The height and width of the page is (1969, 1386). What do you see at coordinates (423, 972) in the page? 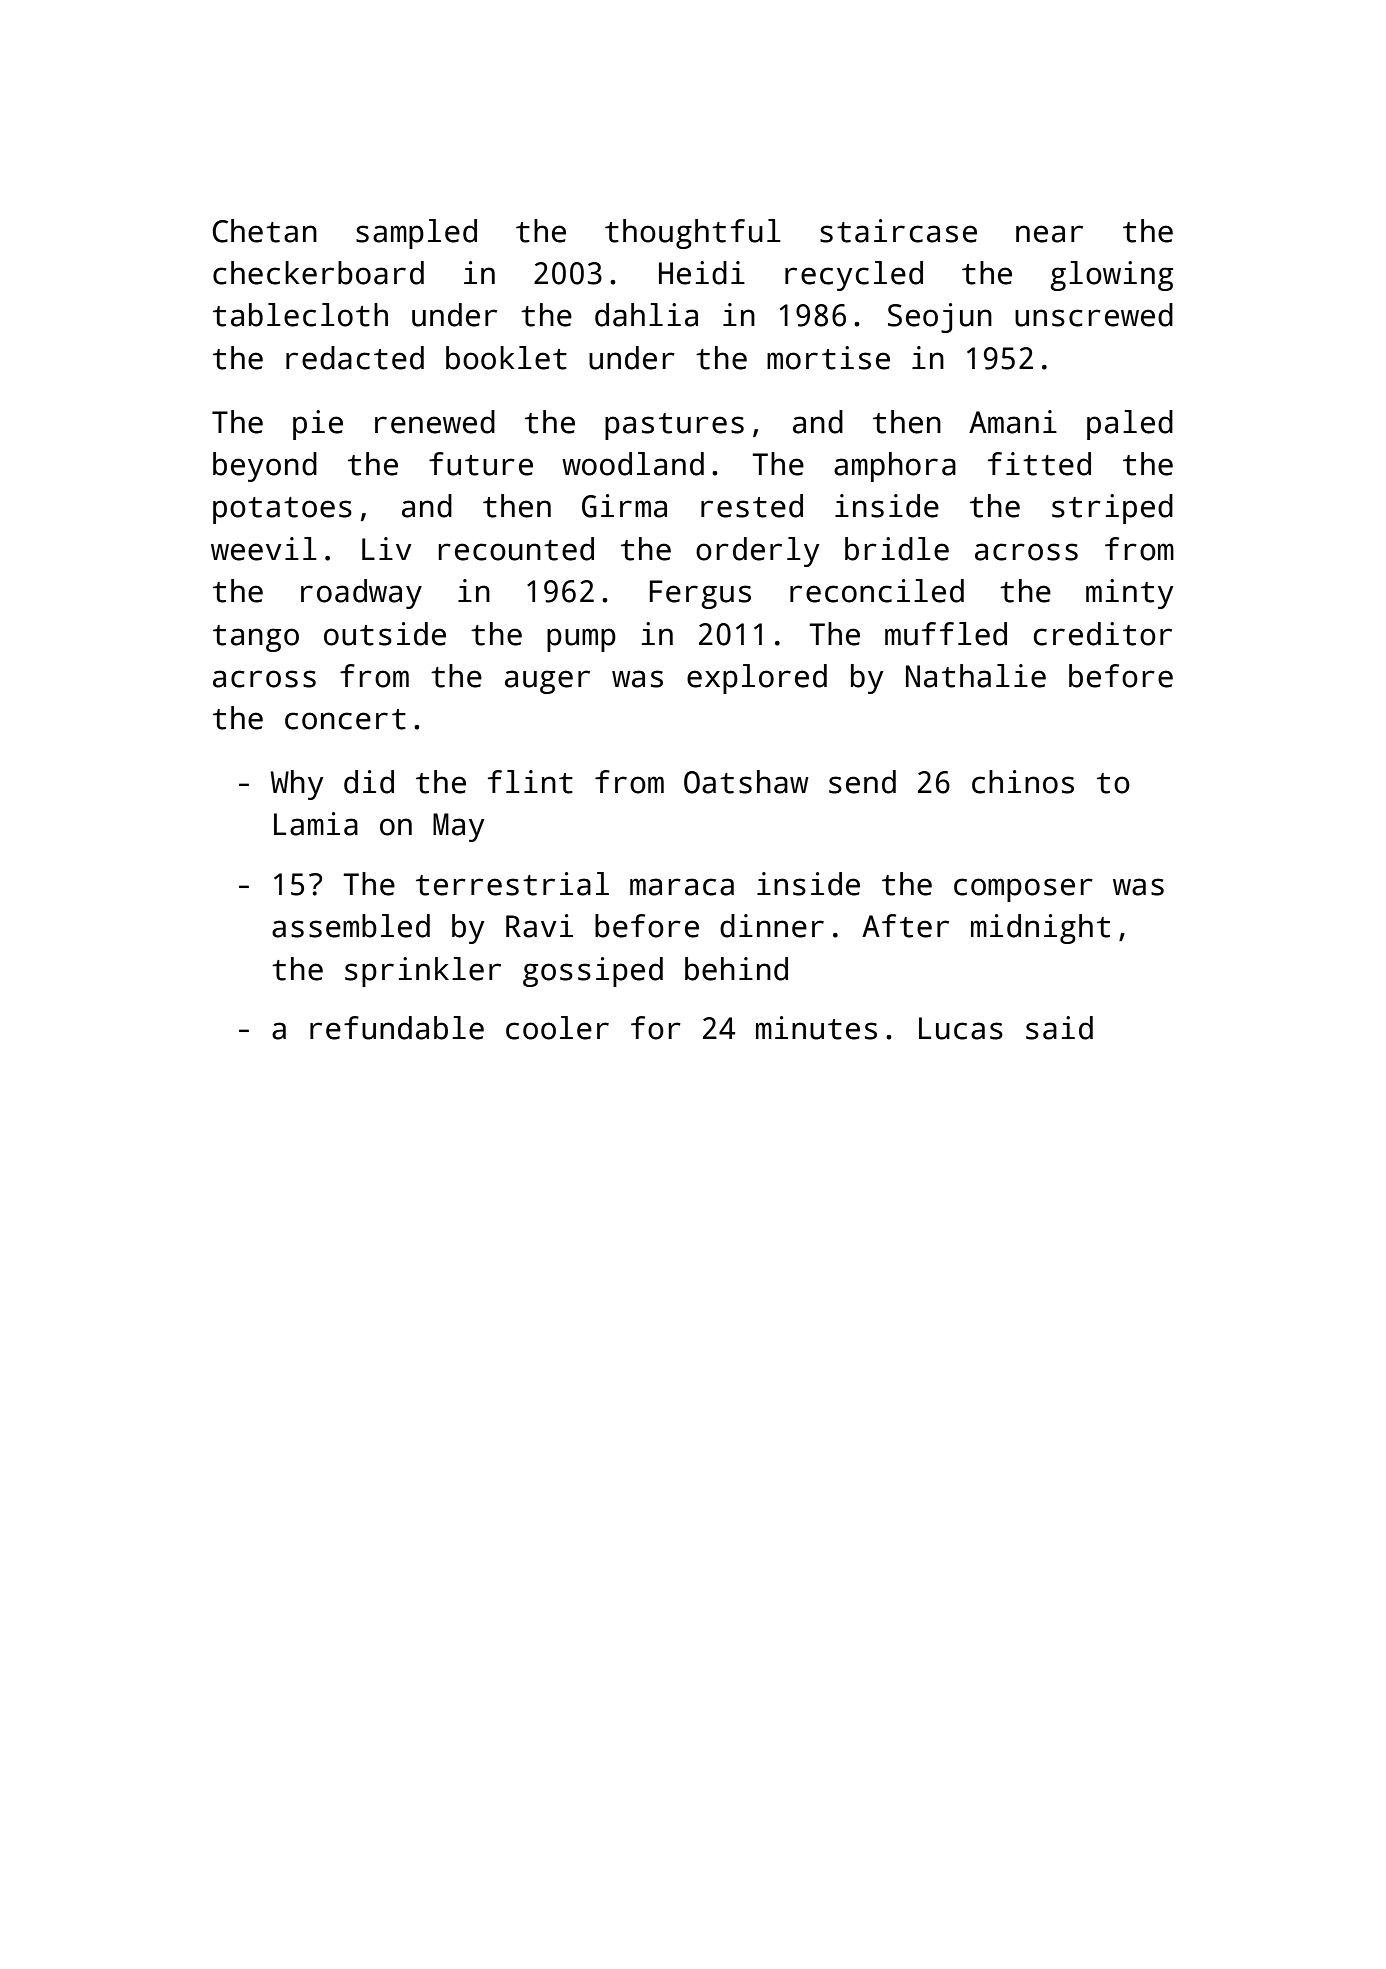
I see `sprinkler` at bounding box center [423, 972].
